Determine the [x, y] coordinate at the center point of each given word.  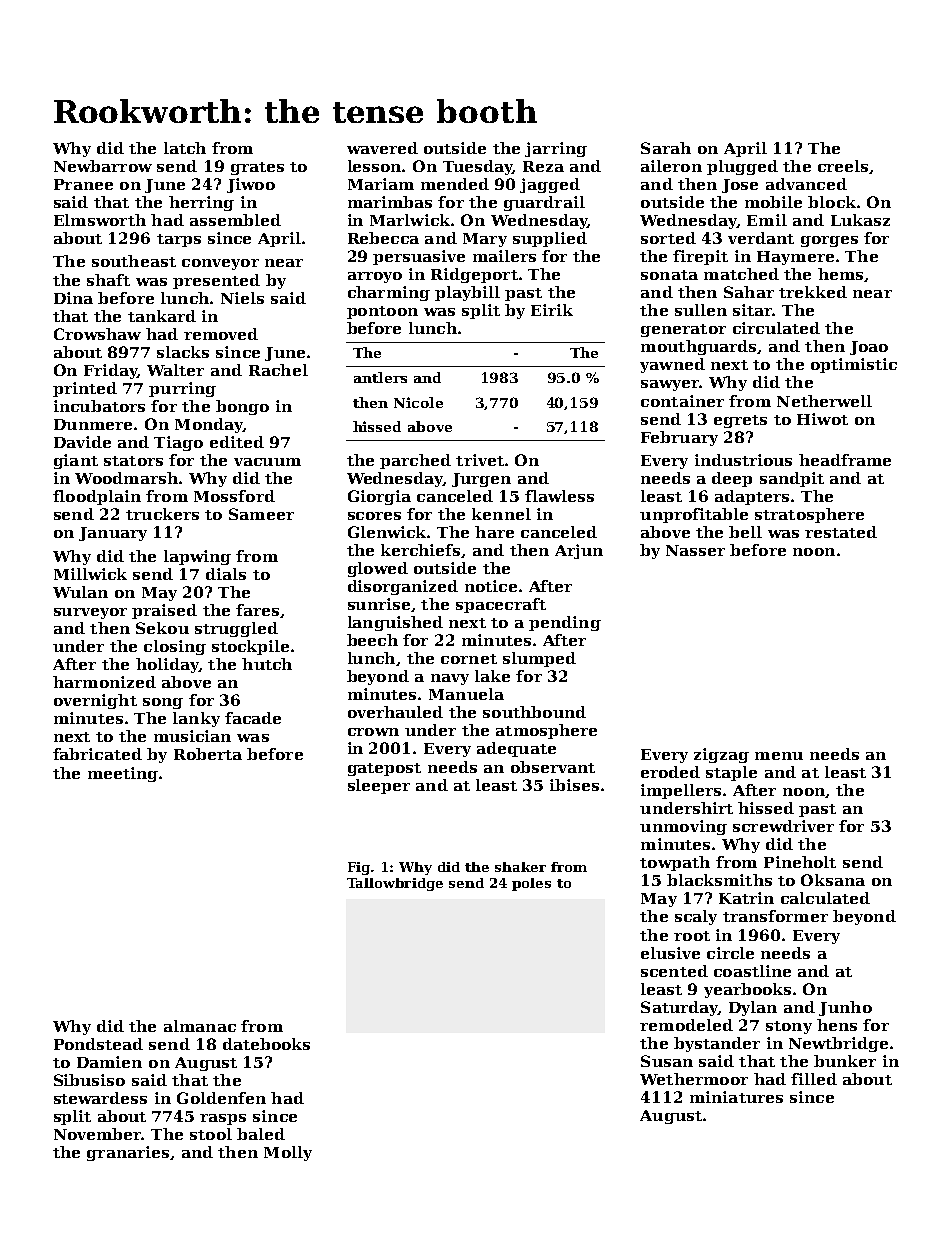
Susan [667, 1061]
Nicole [418, 402]
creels [843, 166]
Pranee [83, 184]
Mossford [234, 496]
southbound [534, 712]
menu [779, 756]
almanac [200, 1026]
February [679, 438]
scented [674, 971]
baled [261, 1134]
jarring [556, 149]
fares [257, 610]
